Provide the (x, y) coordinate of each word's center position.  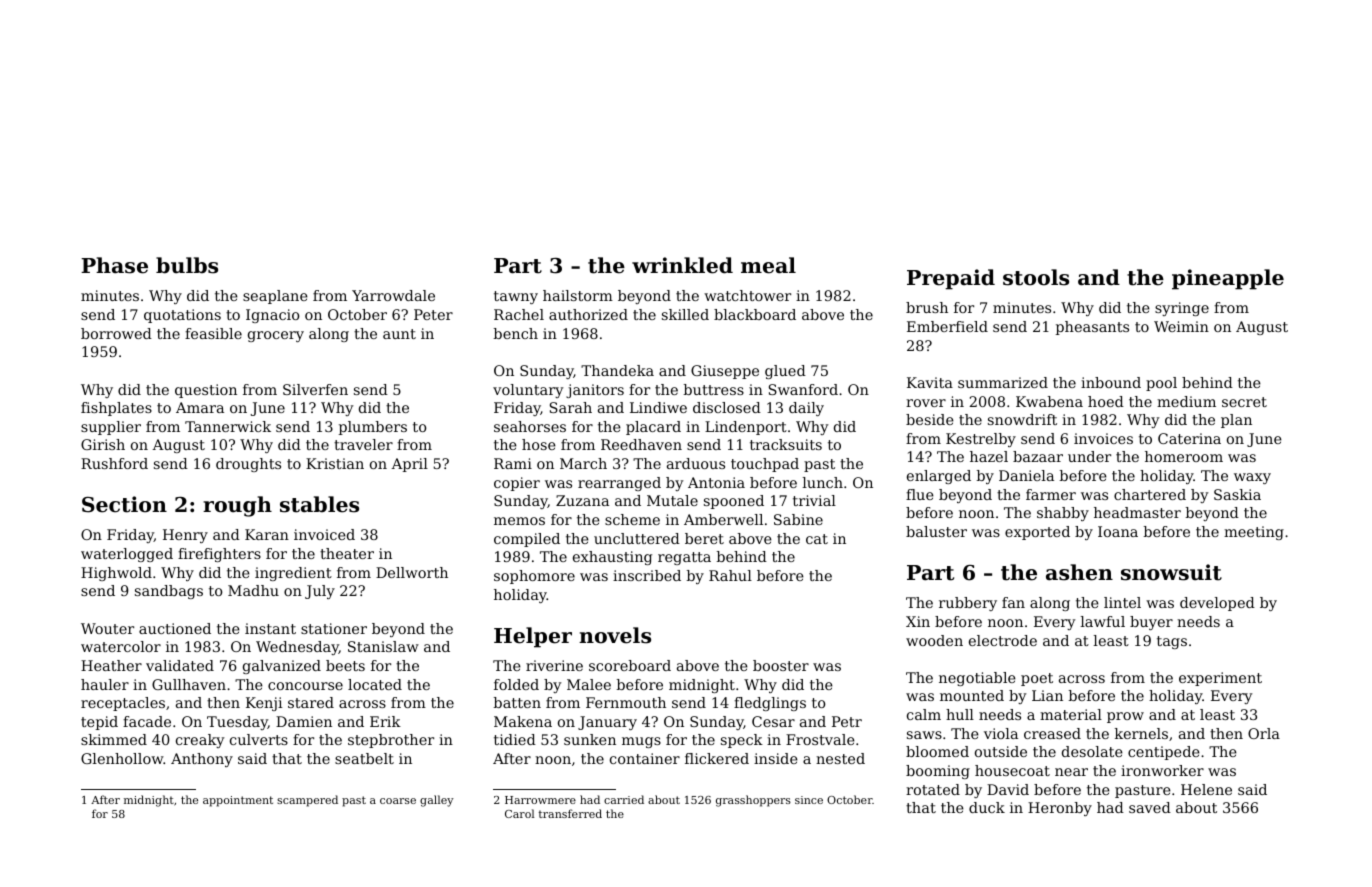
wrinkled (682, 265)
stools (1036, 277)
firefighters (219, 555)
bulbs (187, 265)
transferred (570, 813)
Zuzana (582, 500)
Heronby (1060, 809)
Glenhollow (122, 758)
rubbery (968, 604)
